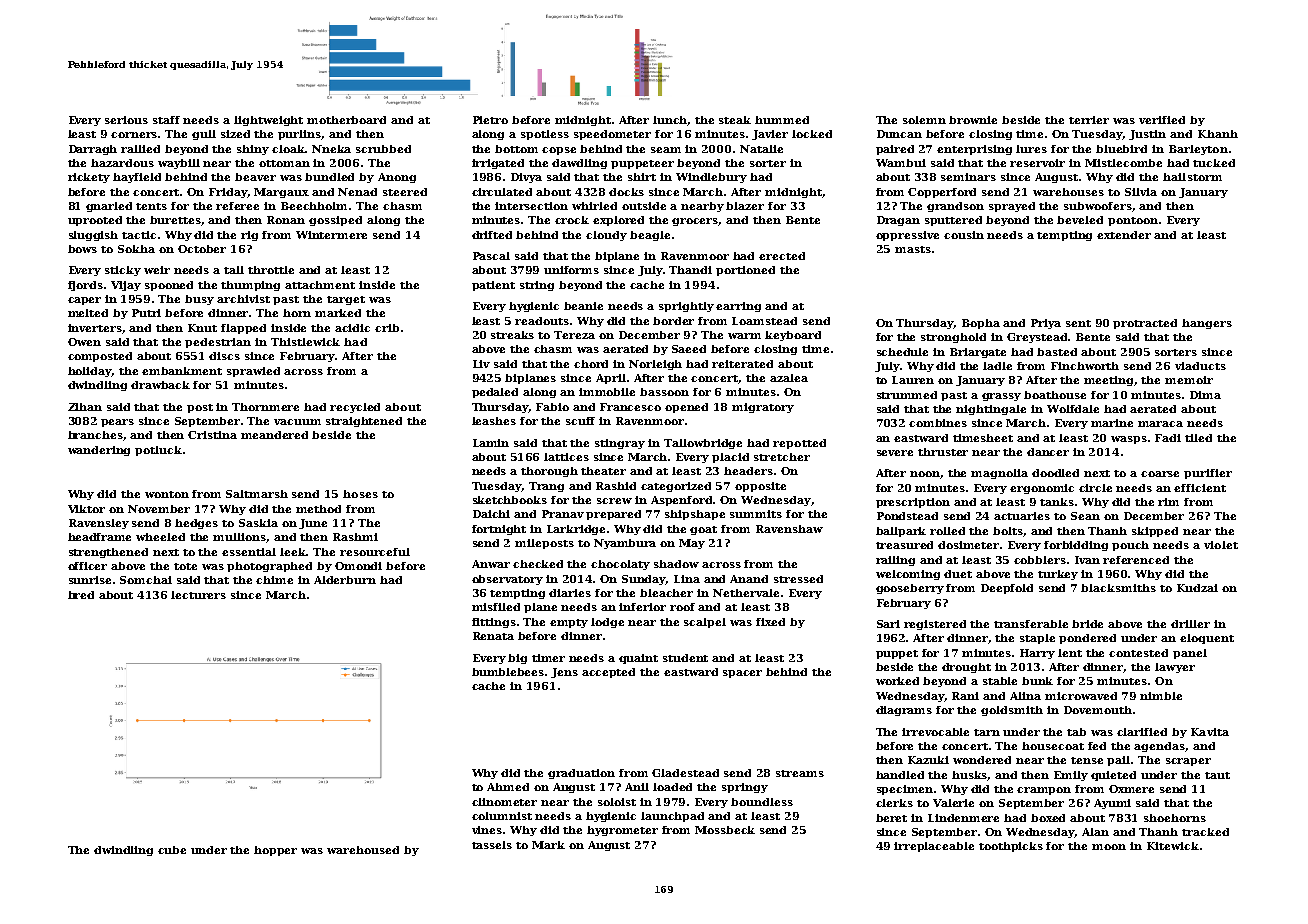 This screenshot has height=924, width=1308. Describe the element at coordinates (574, 335) in the screenshot. I see `Tereza` at that location.
